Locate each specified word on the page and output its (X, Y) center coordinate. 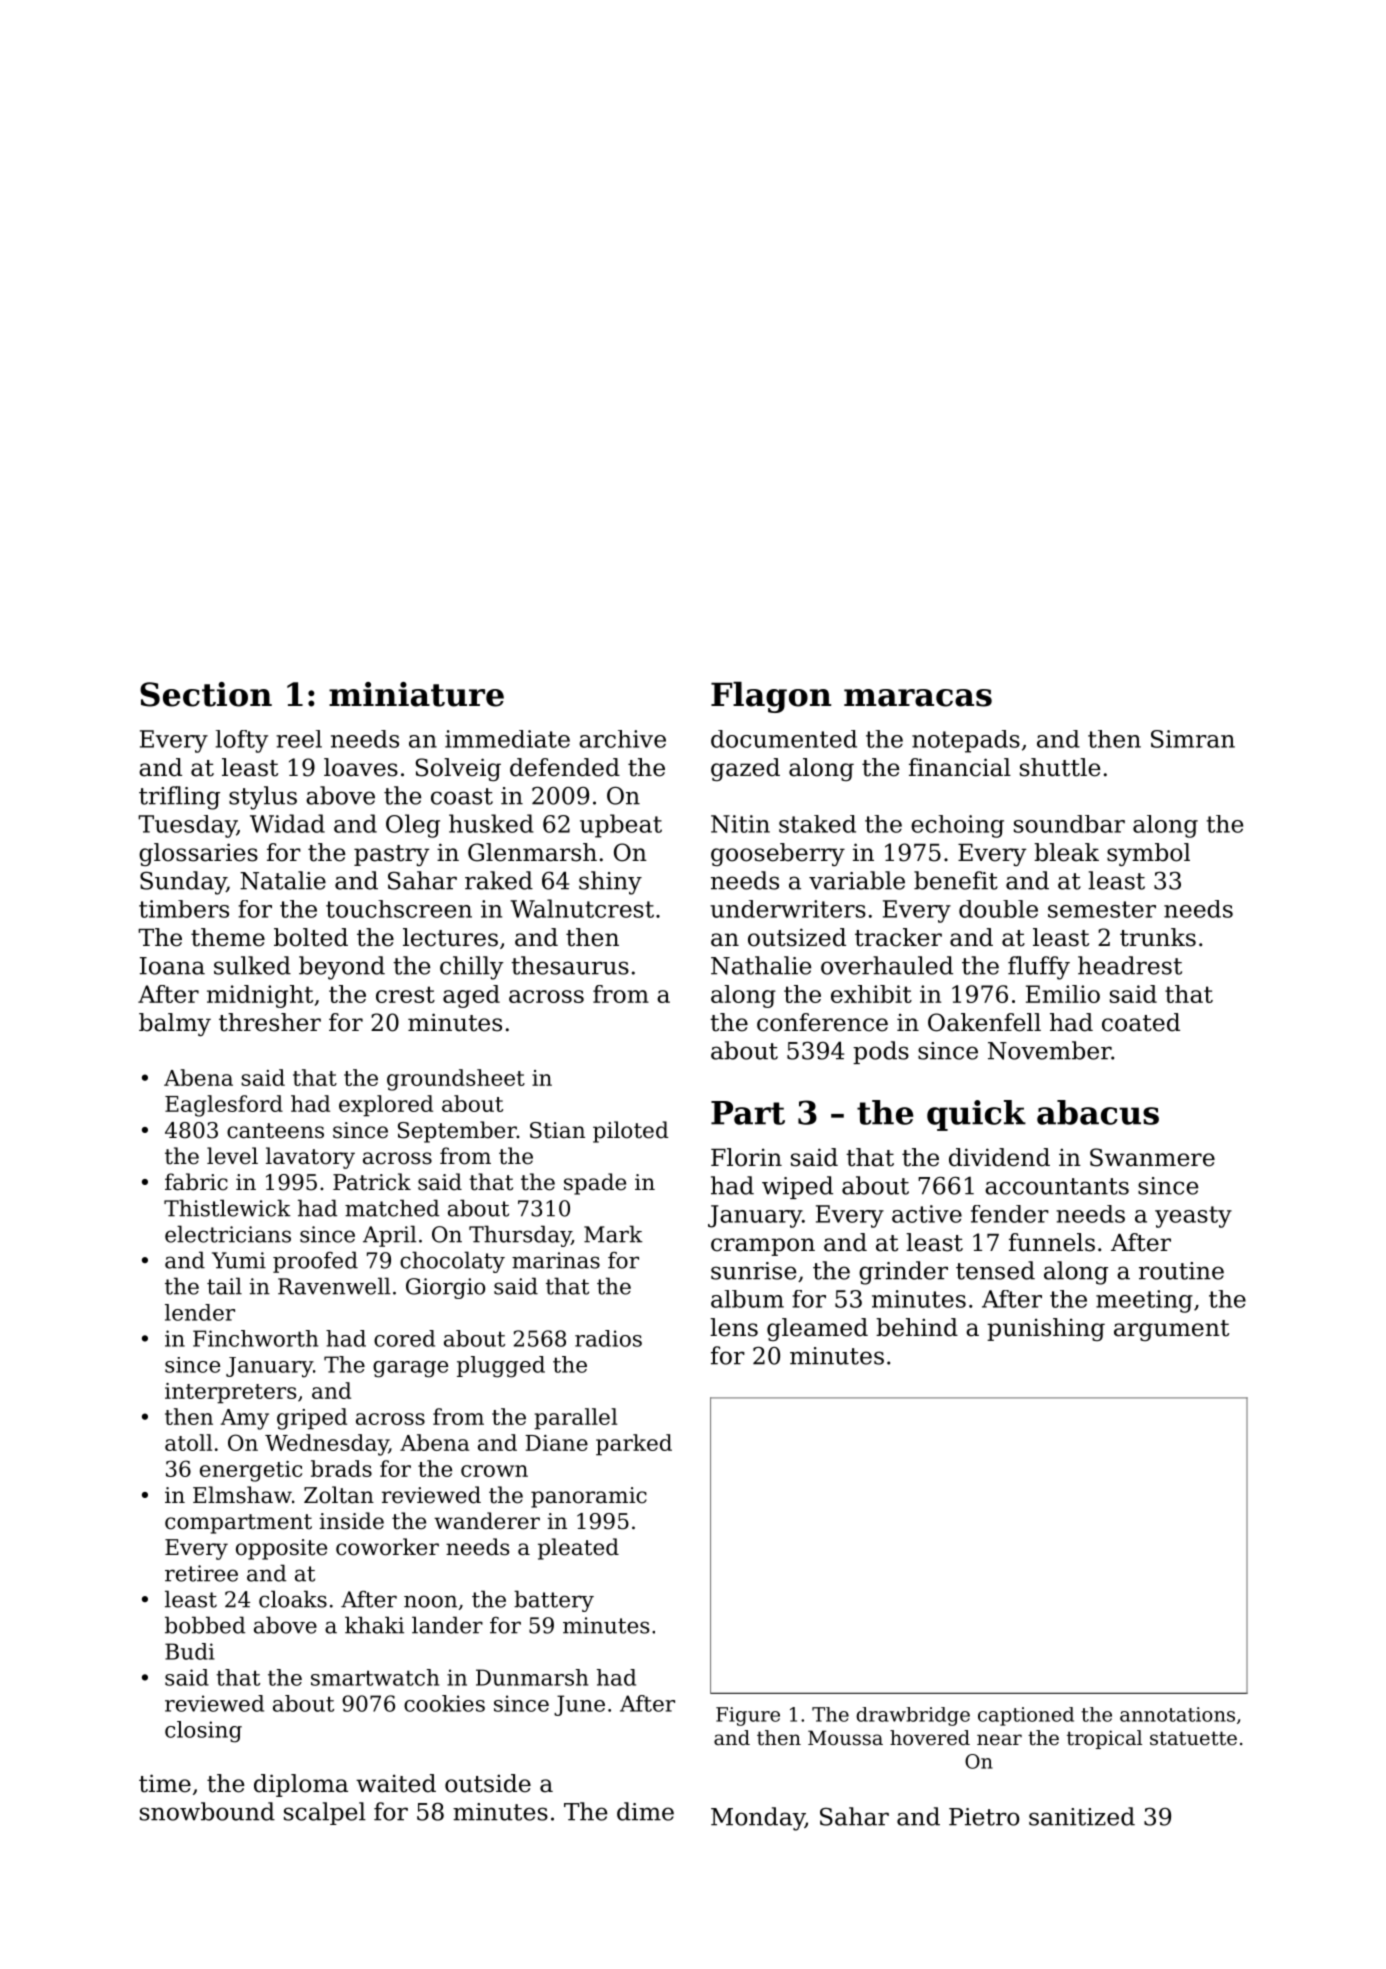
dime (645, 1811)
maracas (918, 698)
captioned (1026, 1716)
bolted (311, 937)
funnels (1052, 1242)
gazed (745, 769)
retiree (201, 1573)
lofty (242, 741)
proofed (315, 1262)
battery (554, 1601)
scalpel (325, 1813)
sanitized (1082, 1816)
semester (1102, 909)
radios (608, 1338)
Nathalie (761, 965)
